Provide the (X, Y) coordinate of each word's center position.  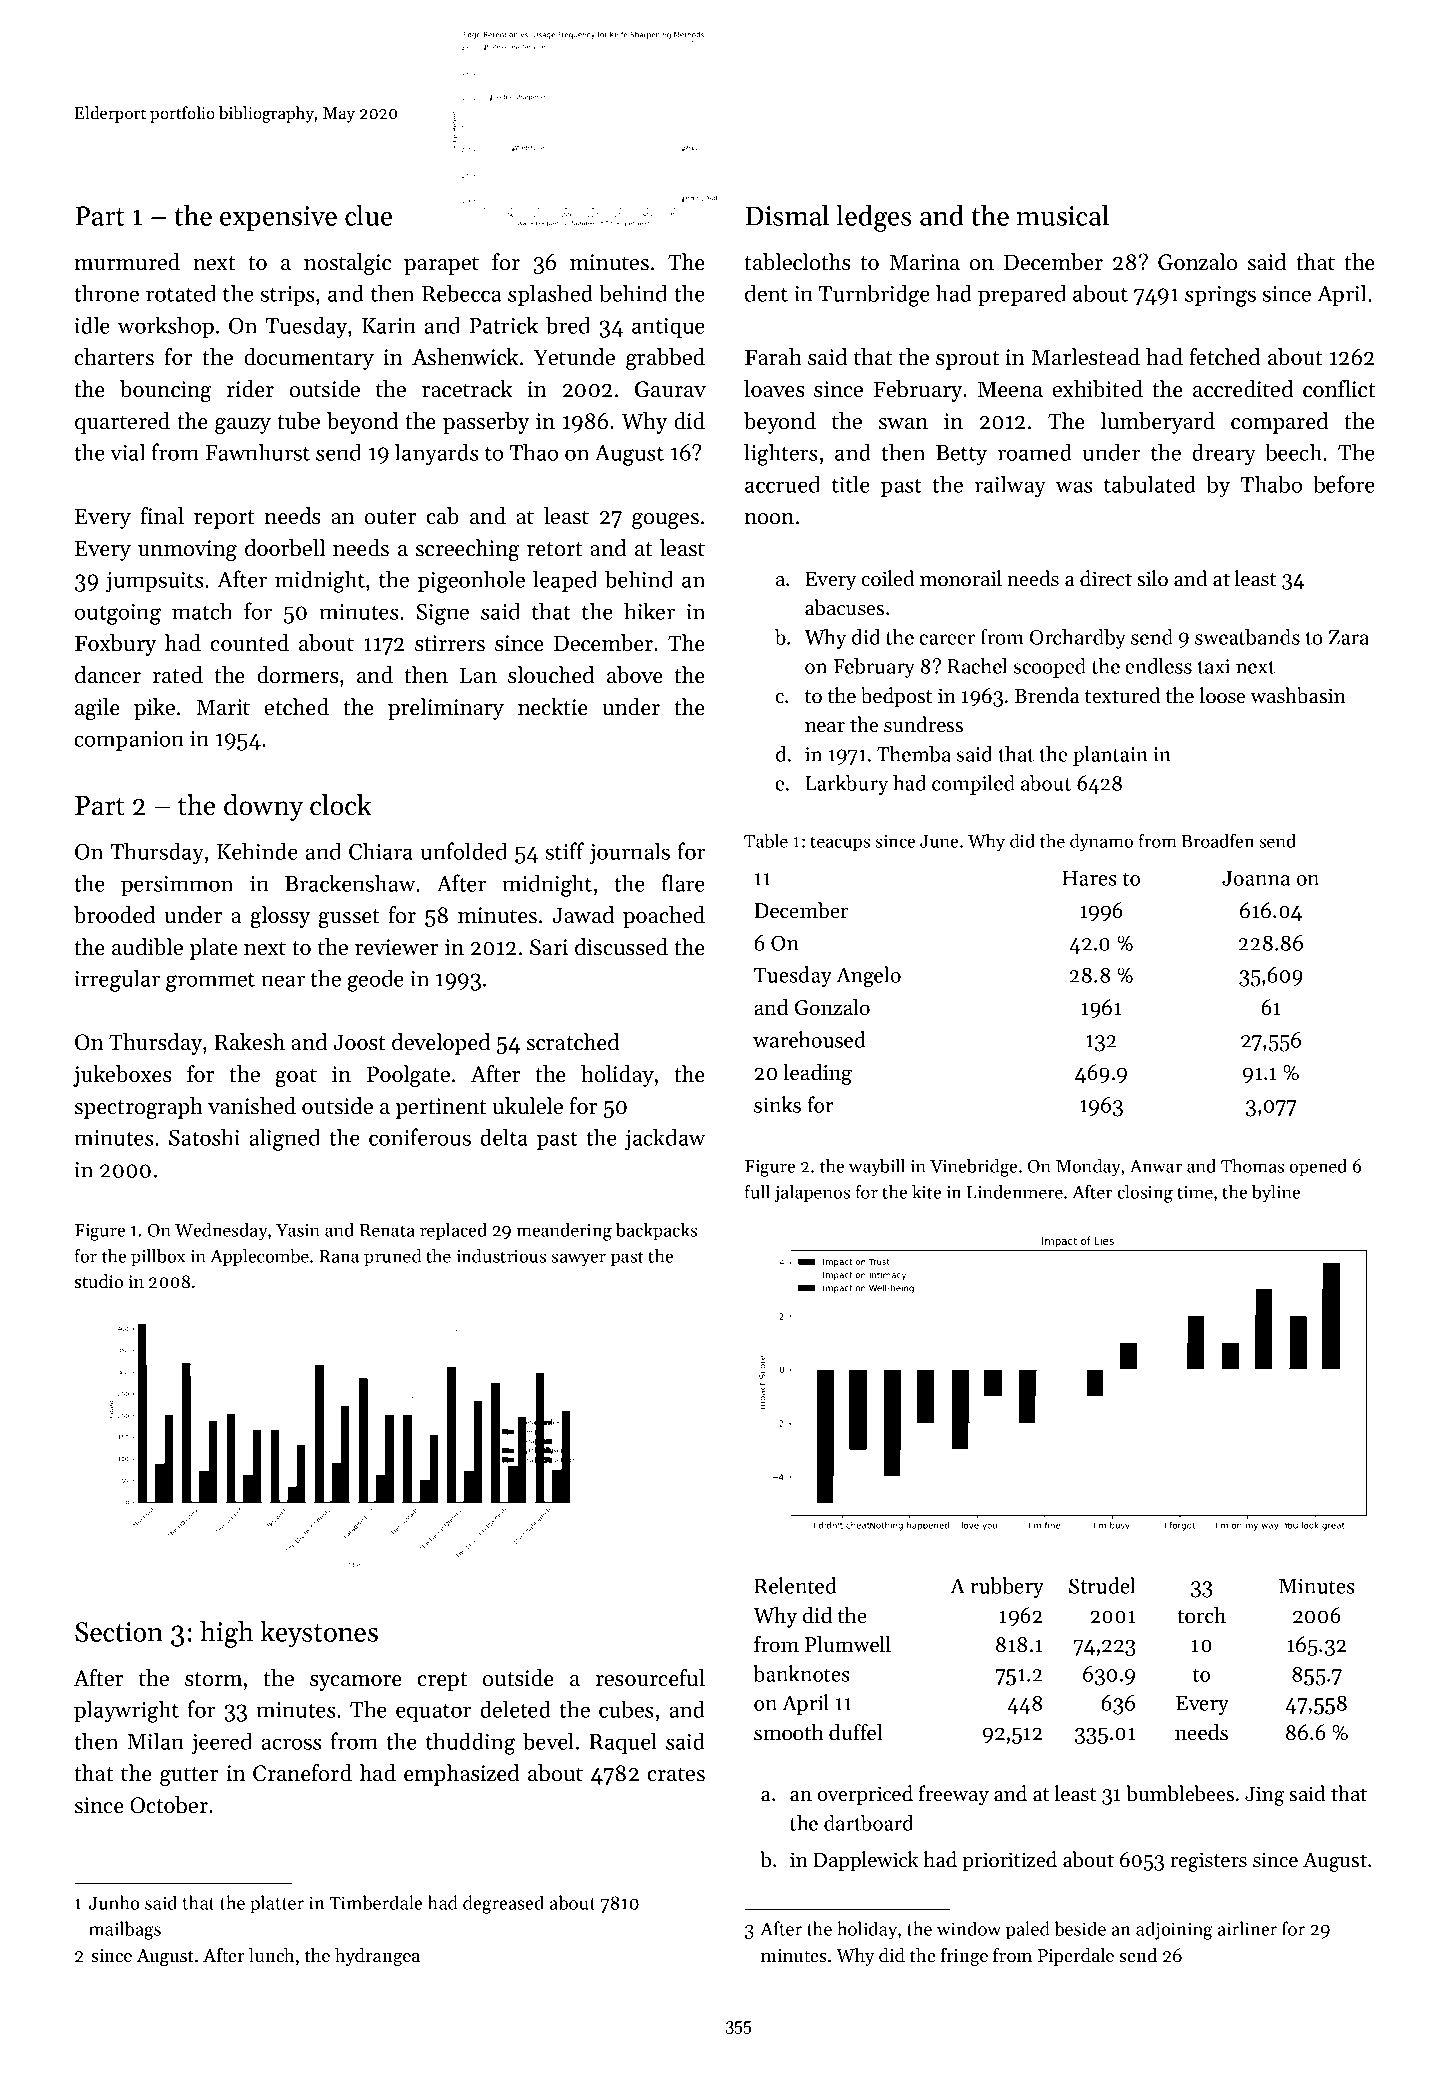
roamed (1035, 452)
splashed (550, 295)
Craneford (302, 1773)
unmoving (187, 550)
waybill (877, 1168)
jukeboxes (122, 1076)
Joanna (1256, 878)
